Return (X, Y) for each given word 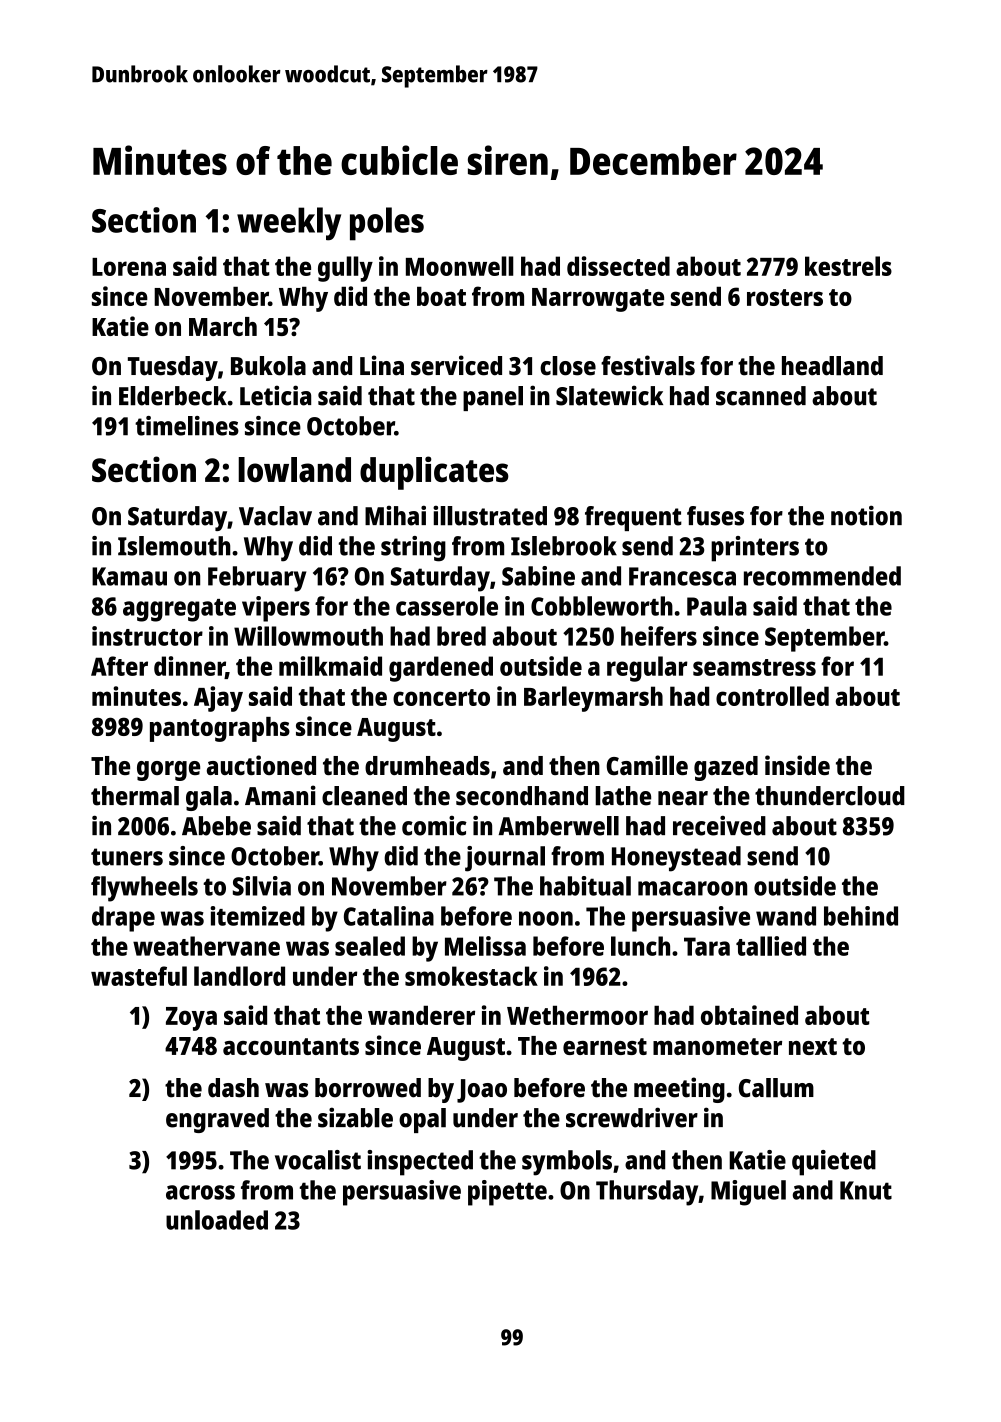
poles (387, 224)
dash (233, 1088)
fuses (715, 516)
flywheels (144, 889)
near (683, 798)
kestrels (848, 266)
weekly (289, 224)
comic (434, 826)
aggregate (179, 610)
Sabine (538, 576)
